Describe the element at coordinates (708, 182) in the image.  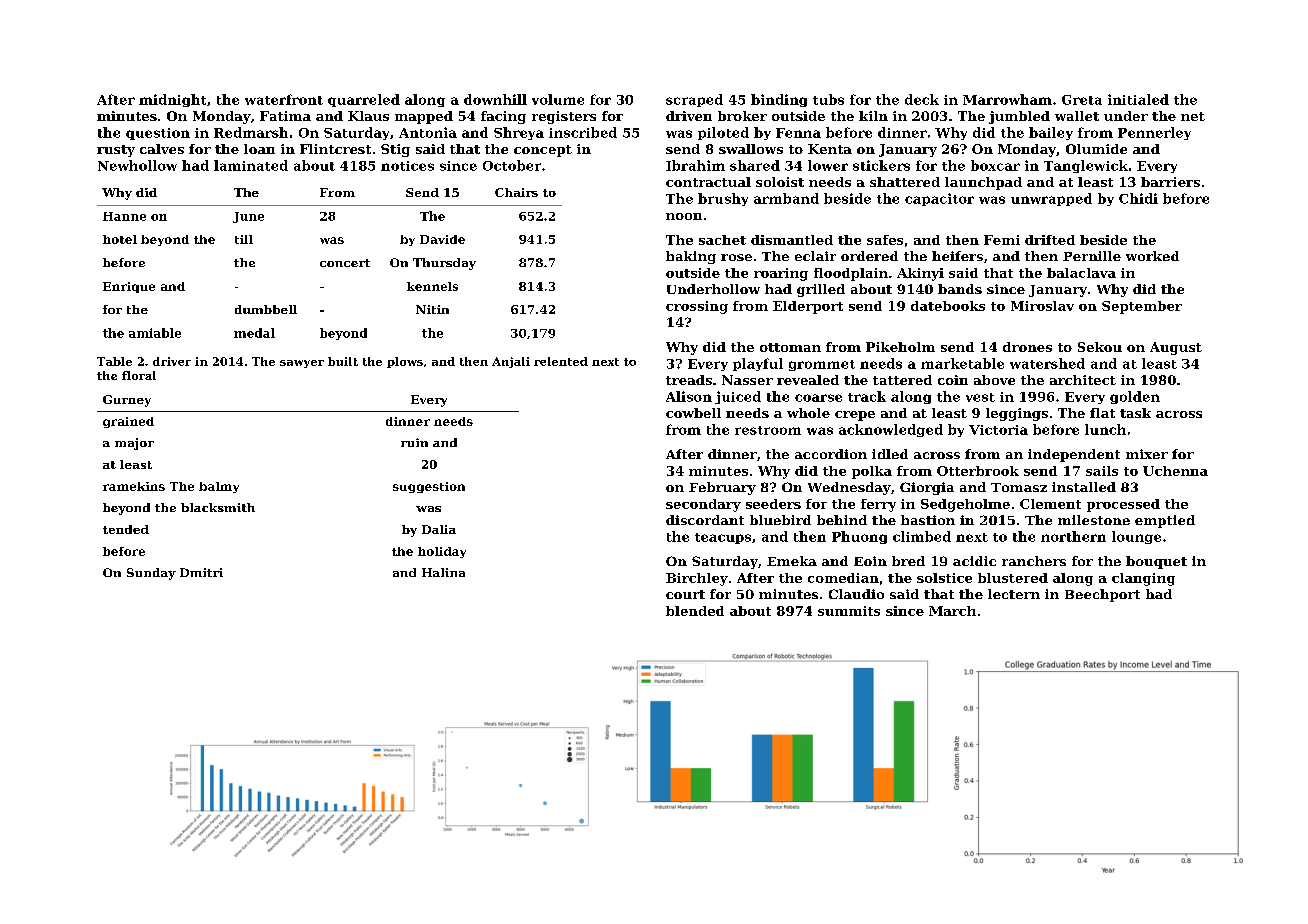
I see `contractual` at that location.
